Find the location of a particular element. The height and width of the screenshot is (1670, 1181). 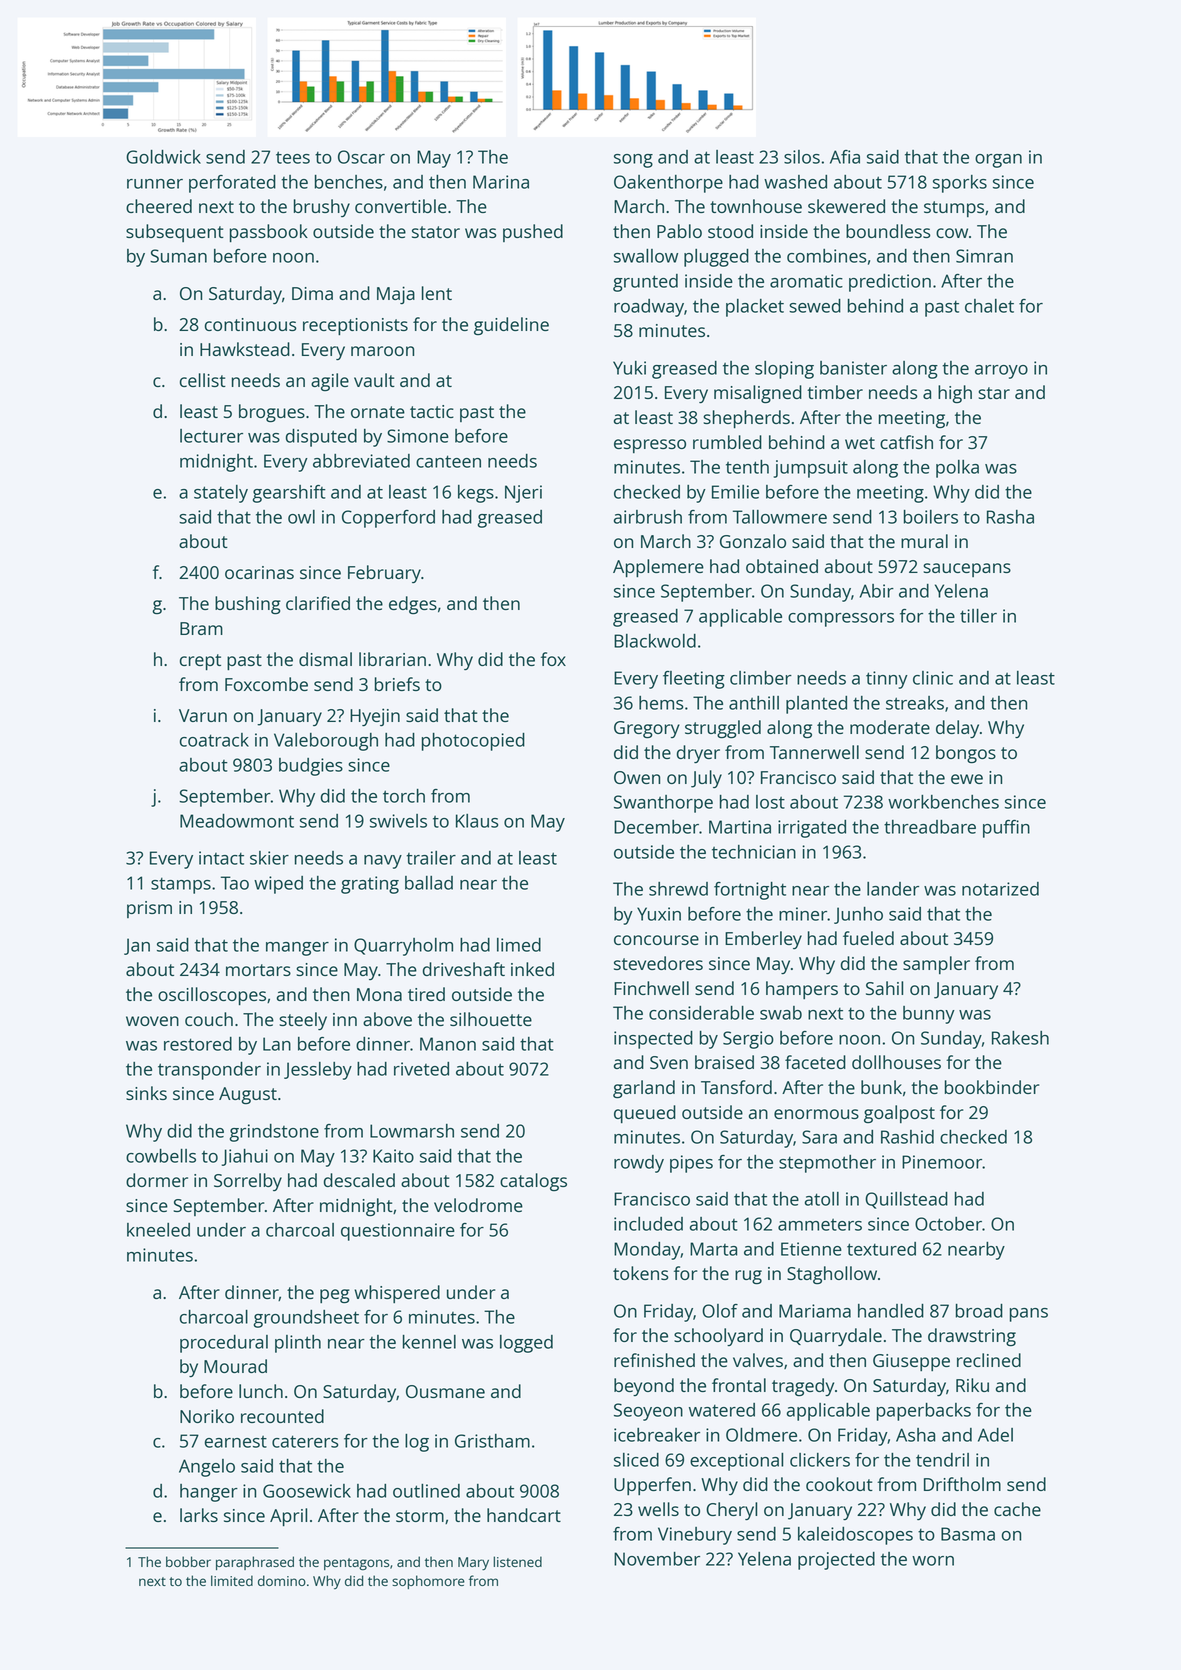

oscilloscopes is located at coordinates (212, 996).
